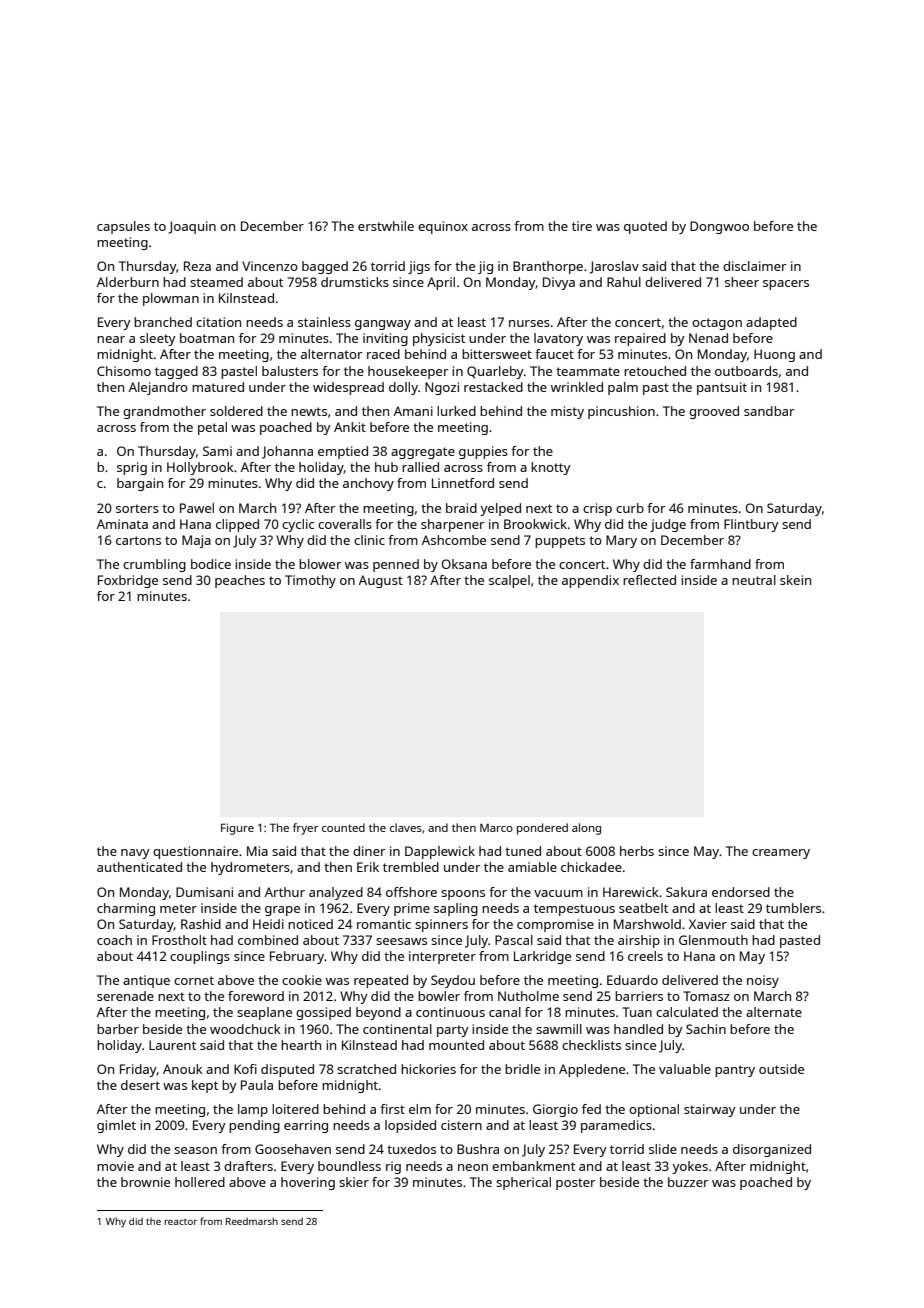 The width and height of the screenshot is (924, 1308). I want to click on coveralls, so click(345, 524).
